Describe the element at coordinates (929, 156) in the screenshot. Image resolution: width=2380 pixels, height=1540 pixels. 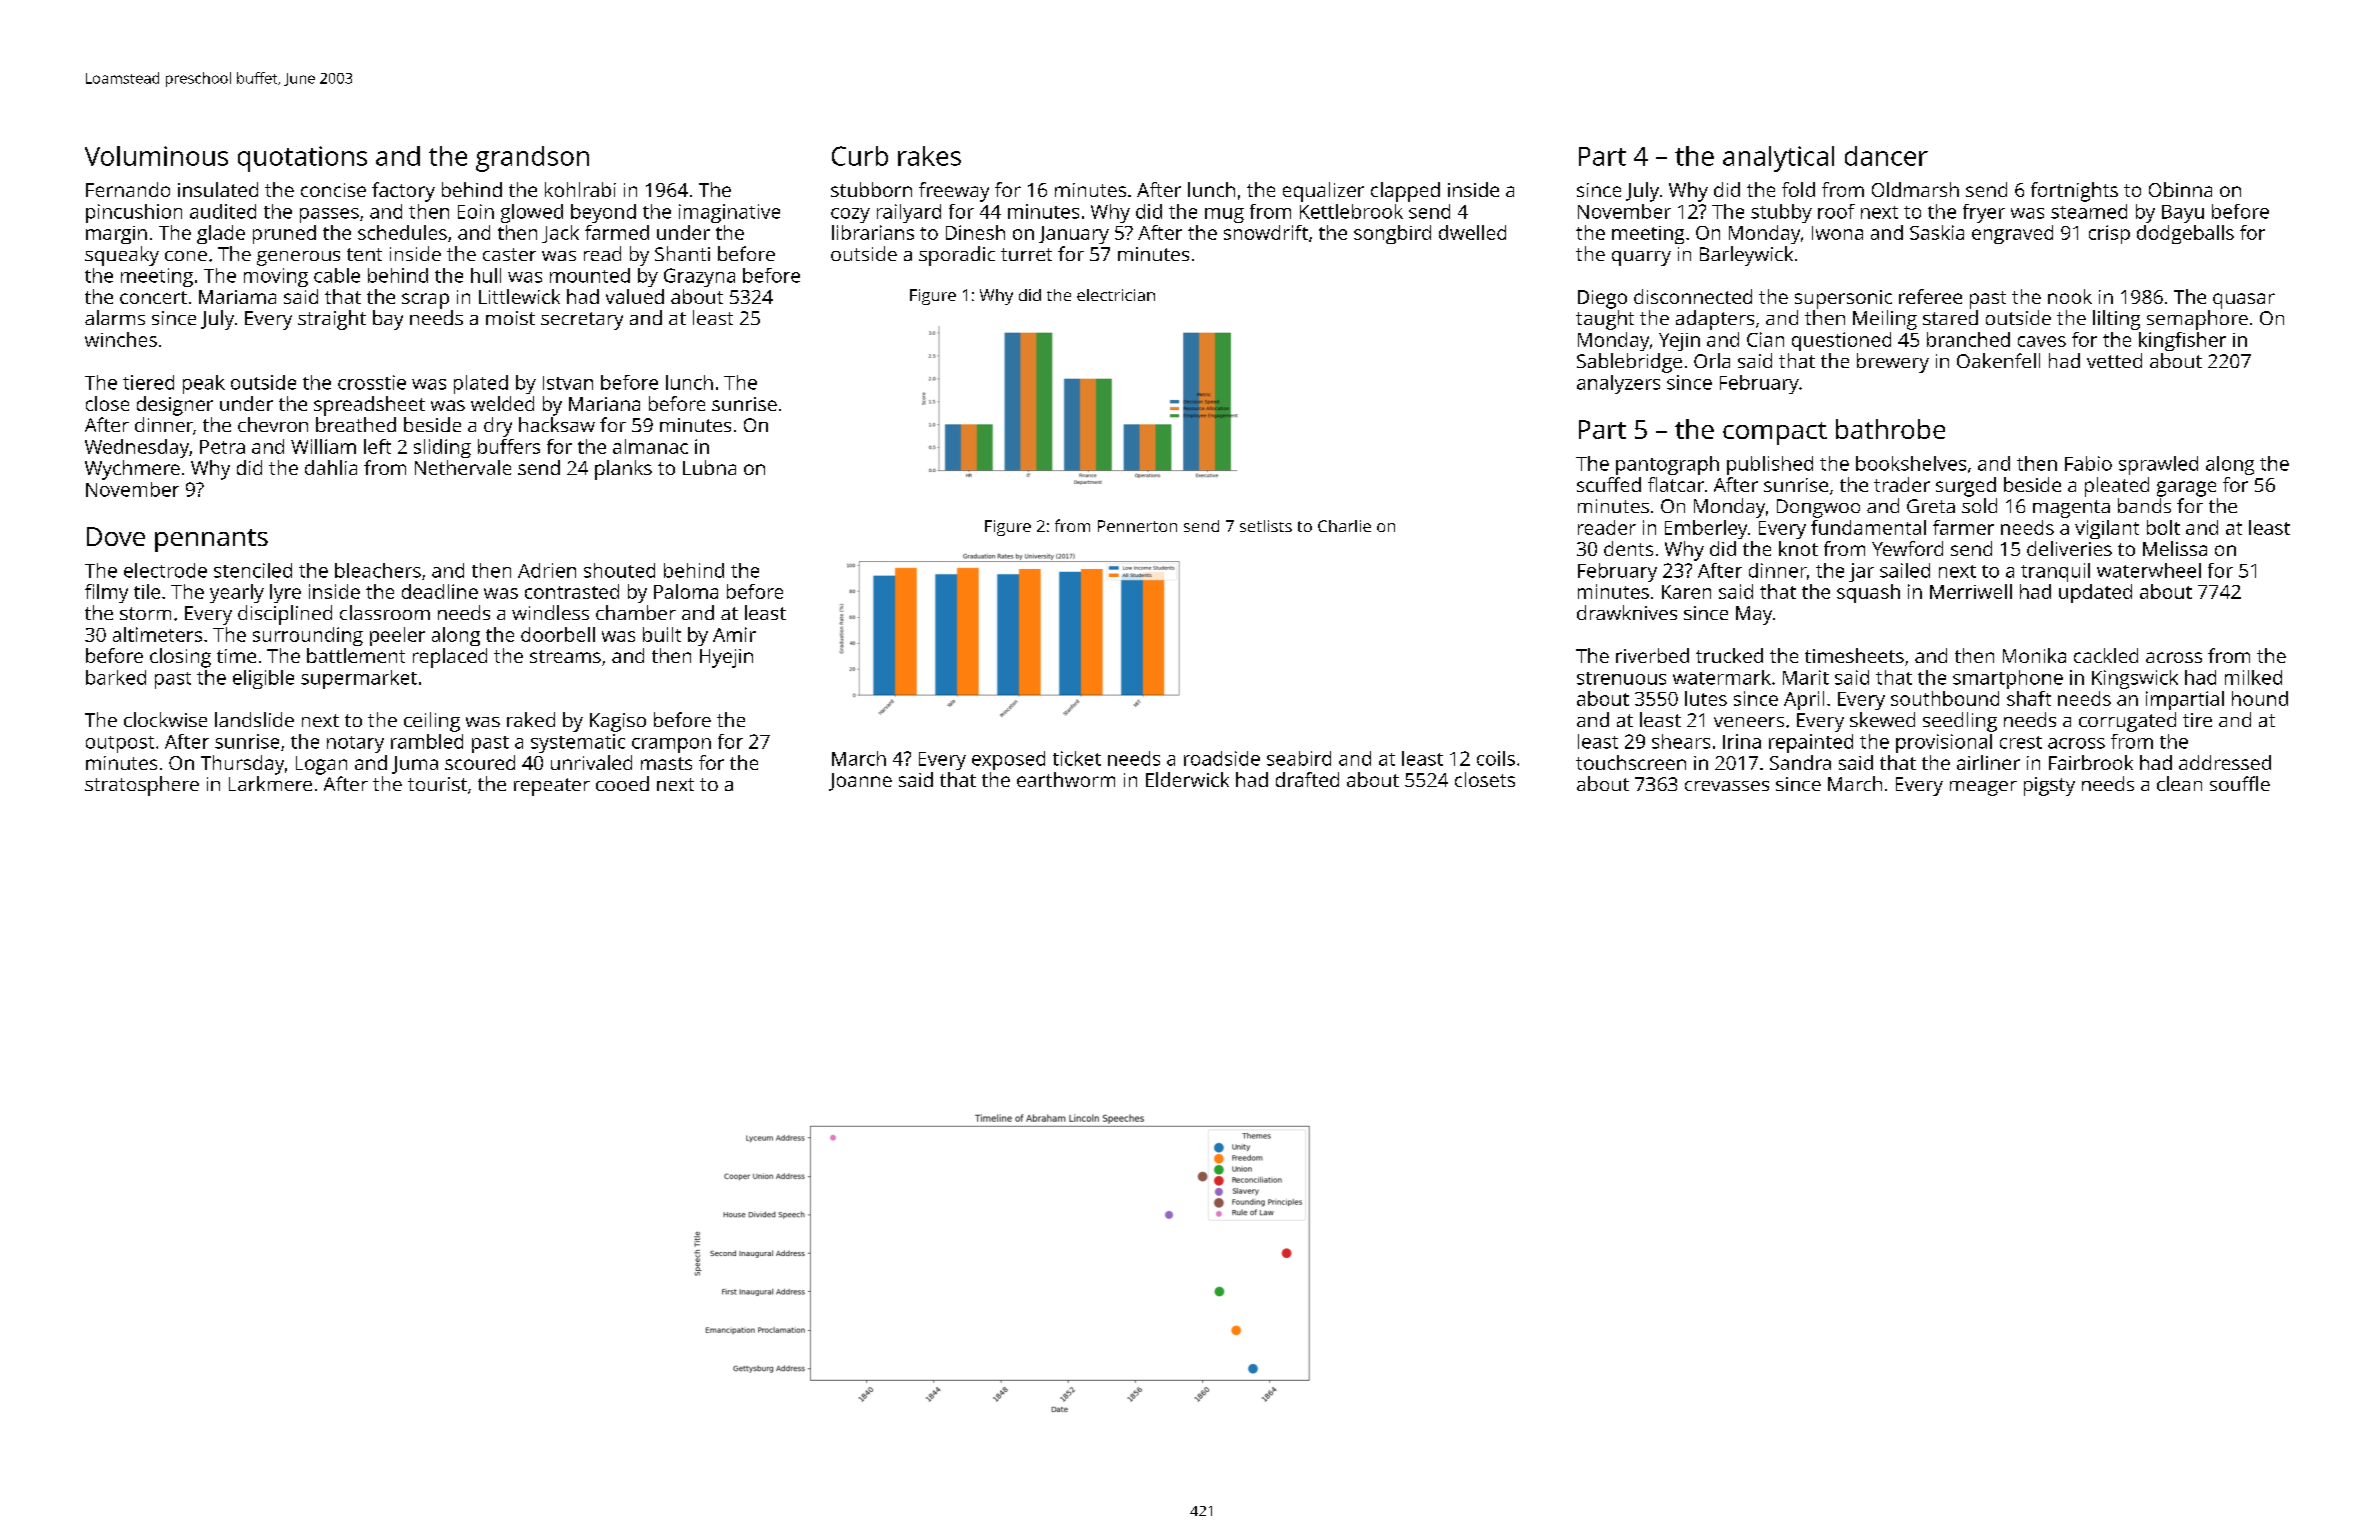
I see `rakes` at that location.
